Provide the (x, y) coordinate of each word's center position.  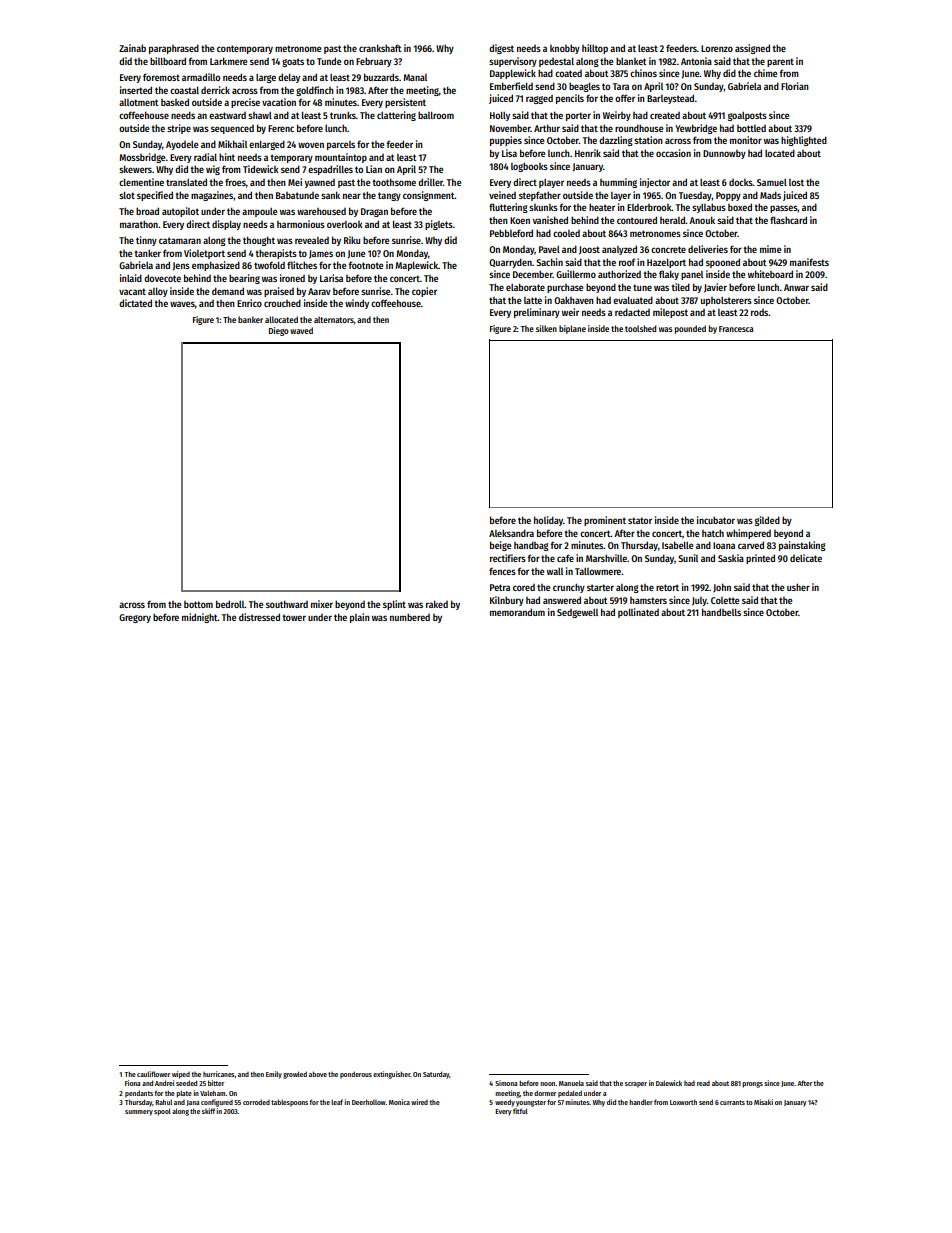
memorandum (517, 612)
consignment (429, 196)
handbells (721, 612)
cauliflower (153, 1074)
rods (760, 312)
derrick (215, 90)
